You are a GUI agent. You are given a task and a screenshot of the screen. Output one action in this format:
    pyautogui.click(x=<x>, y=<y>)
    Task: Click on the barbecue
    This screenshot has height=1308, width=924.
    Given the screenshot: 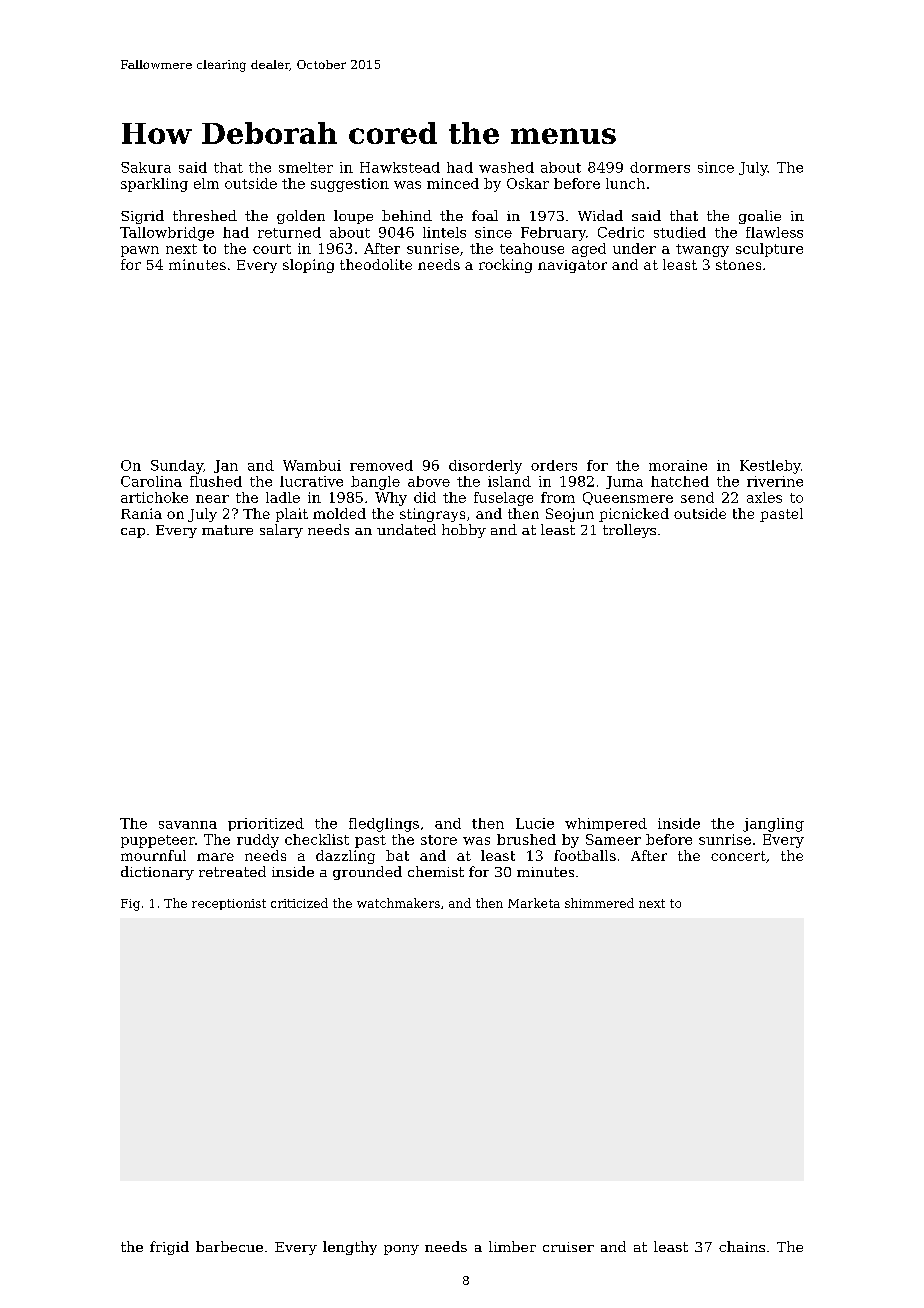 What is the action you would take?
    pyautogui.click(x=229, y=1246)
